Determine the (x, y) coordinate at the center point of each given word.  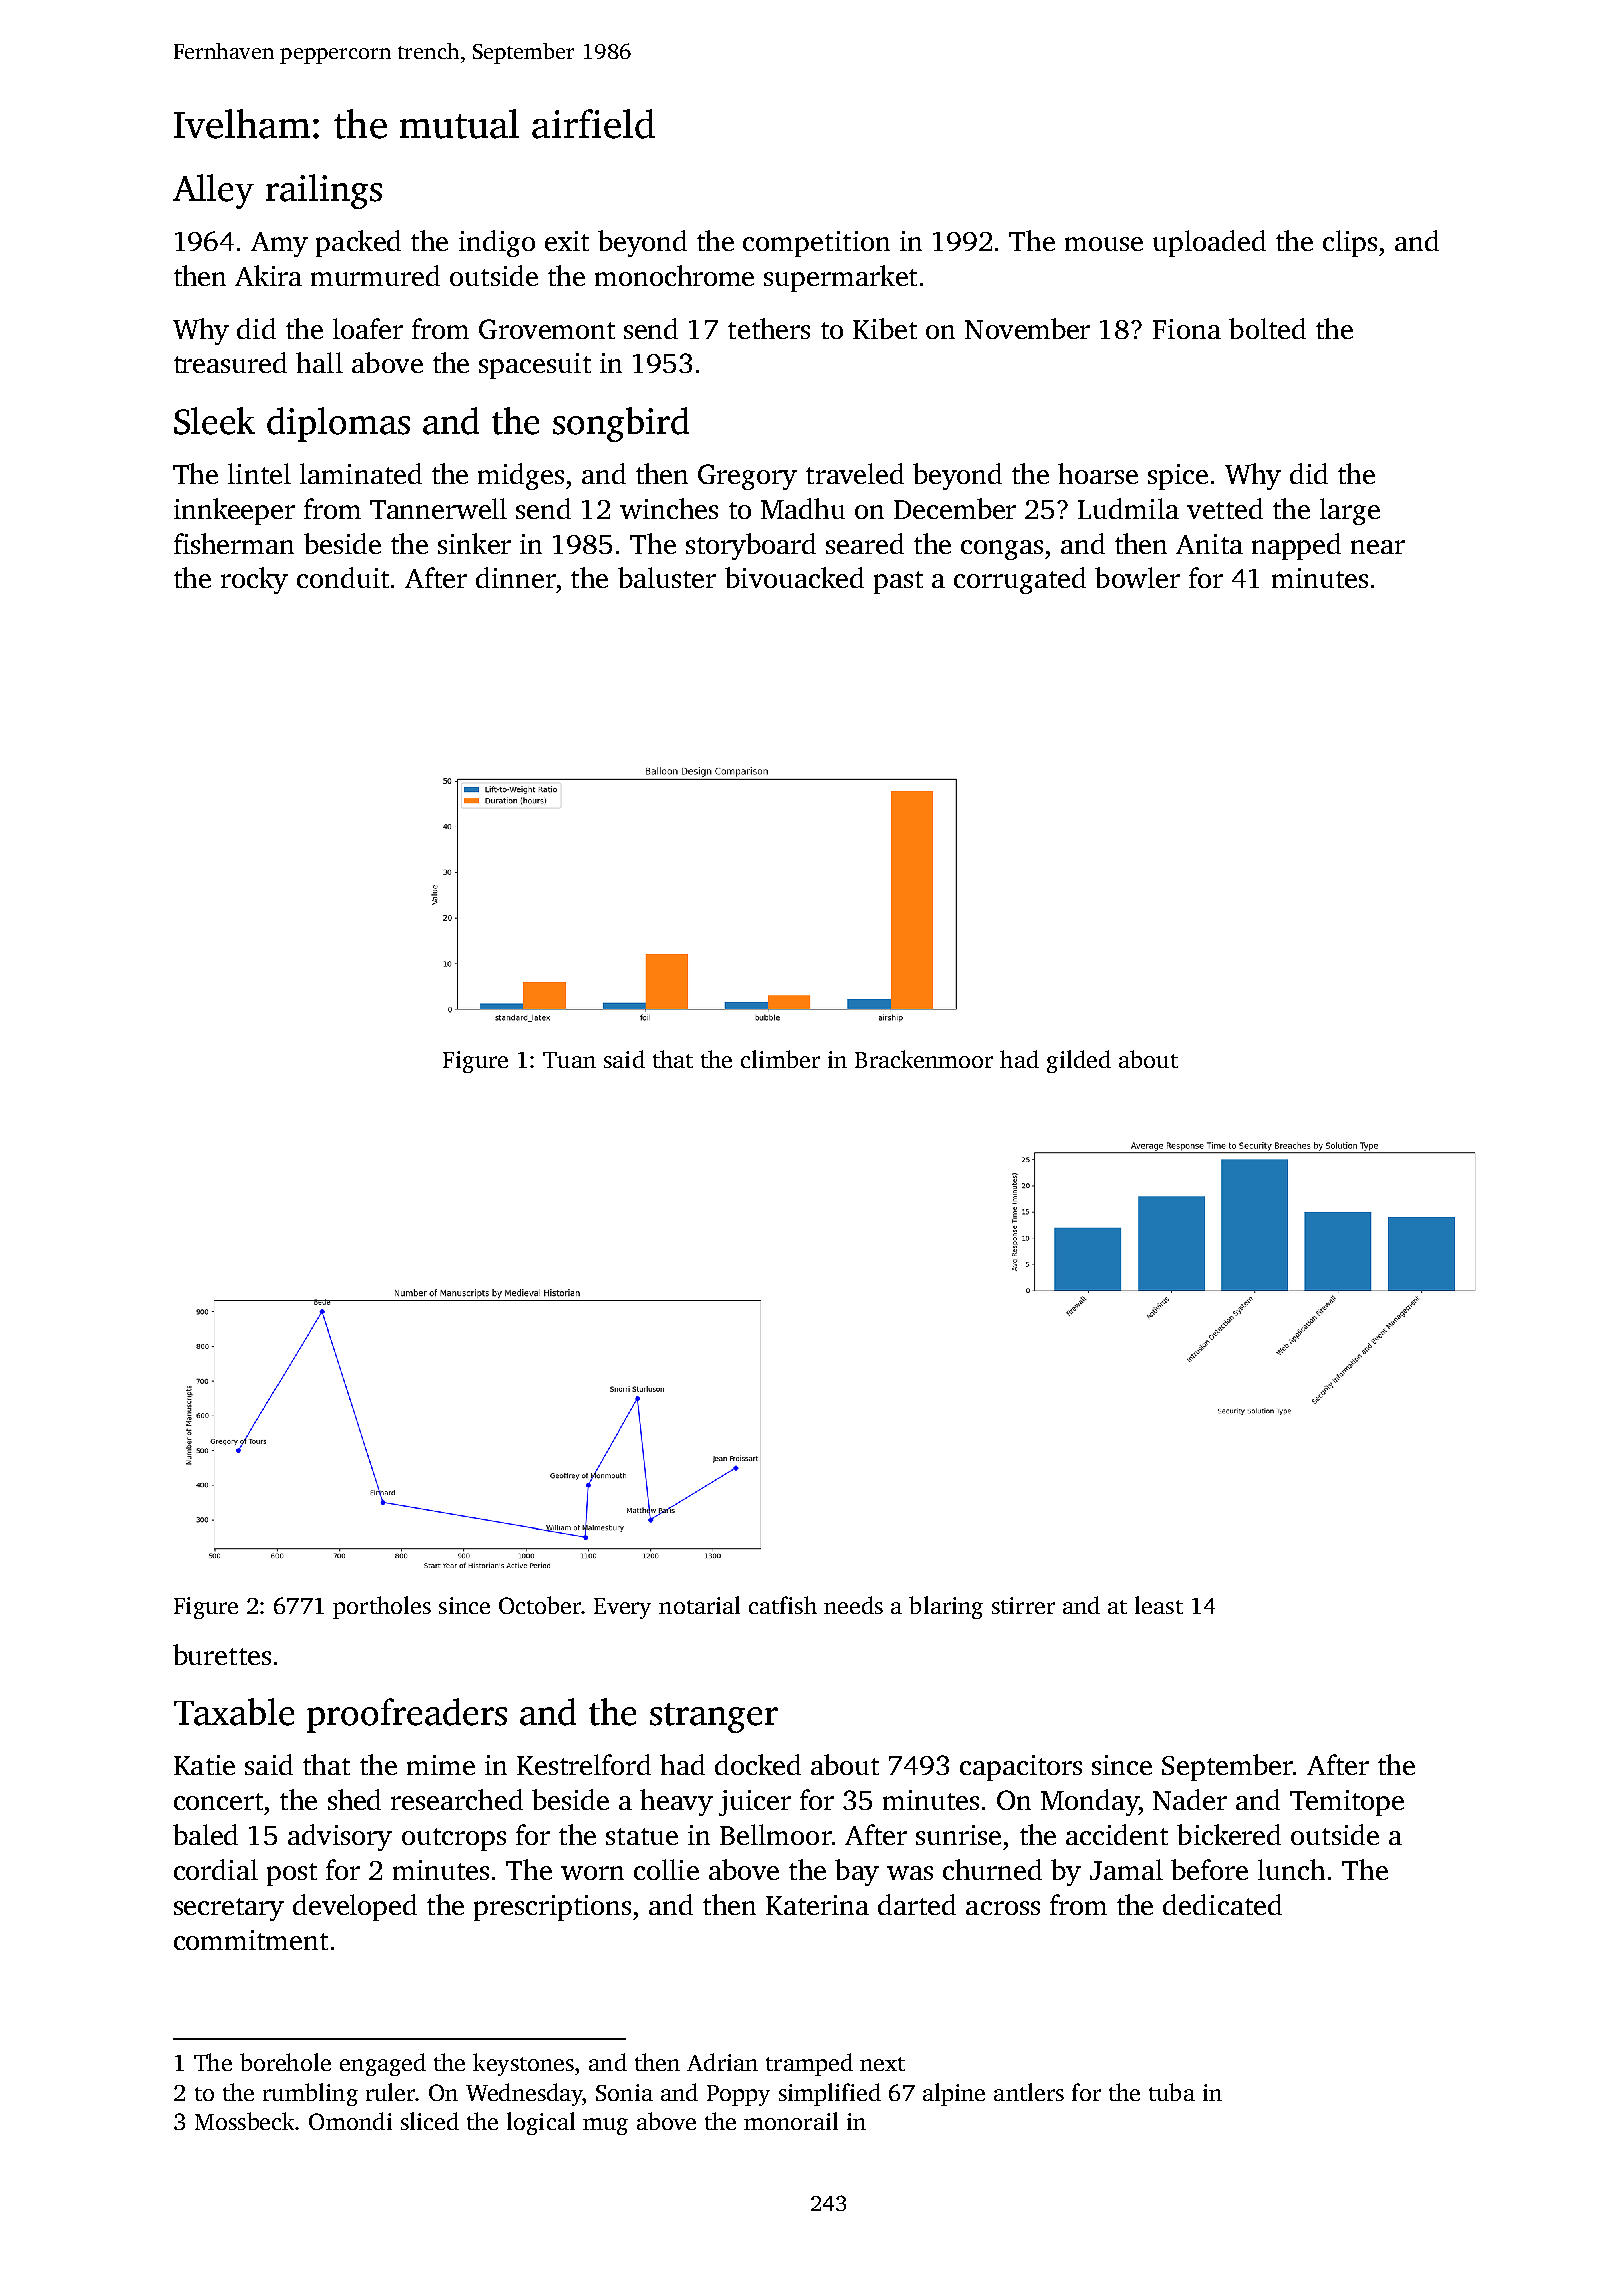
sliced (430, 2121)
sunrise (958, 1835)
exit (567, 241)
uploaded (1209, 243)
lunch (1291, 1869)
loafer (368, 328)
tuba (1172, 2092)
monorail (791, 2121)
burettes (222, 1654)
